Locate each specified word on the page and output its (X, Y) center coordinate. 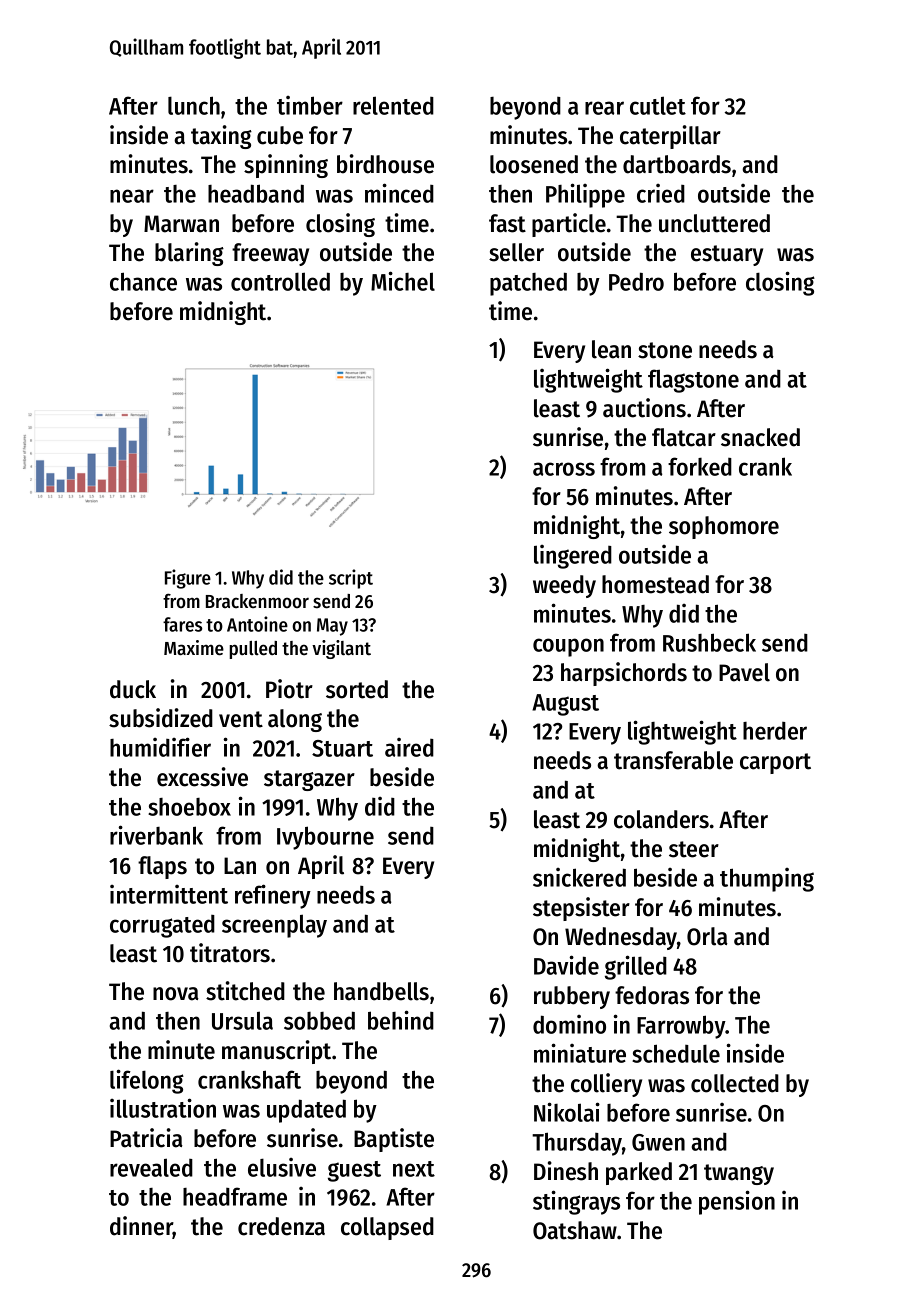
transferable (673, 760)
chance (143, 281)
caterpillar (670, 137)
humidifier (160, 747)
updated (306, 1111)
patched (528, 284)
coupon (568, 647)
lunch (194, 105)
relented (393, 105)
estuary (727, 255)
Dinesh (566, 1171)
